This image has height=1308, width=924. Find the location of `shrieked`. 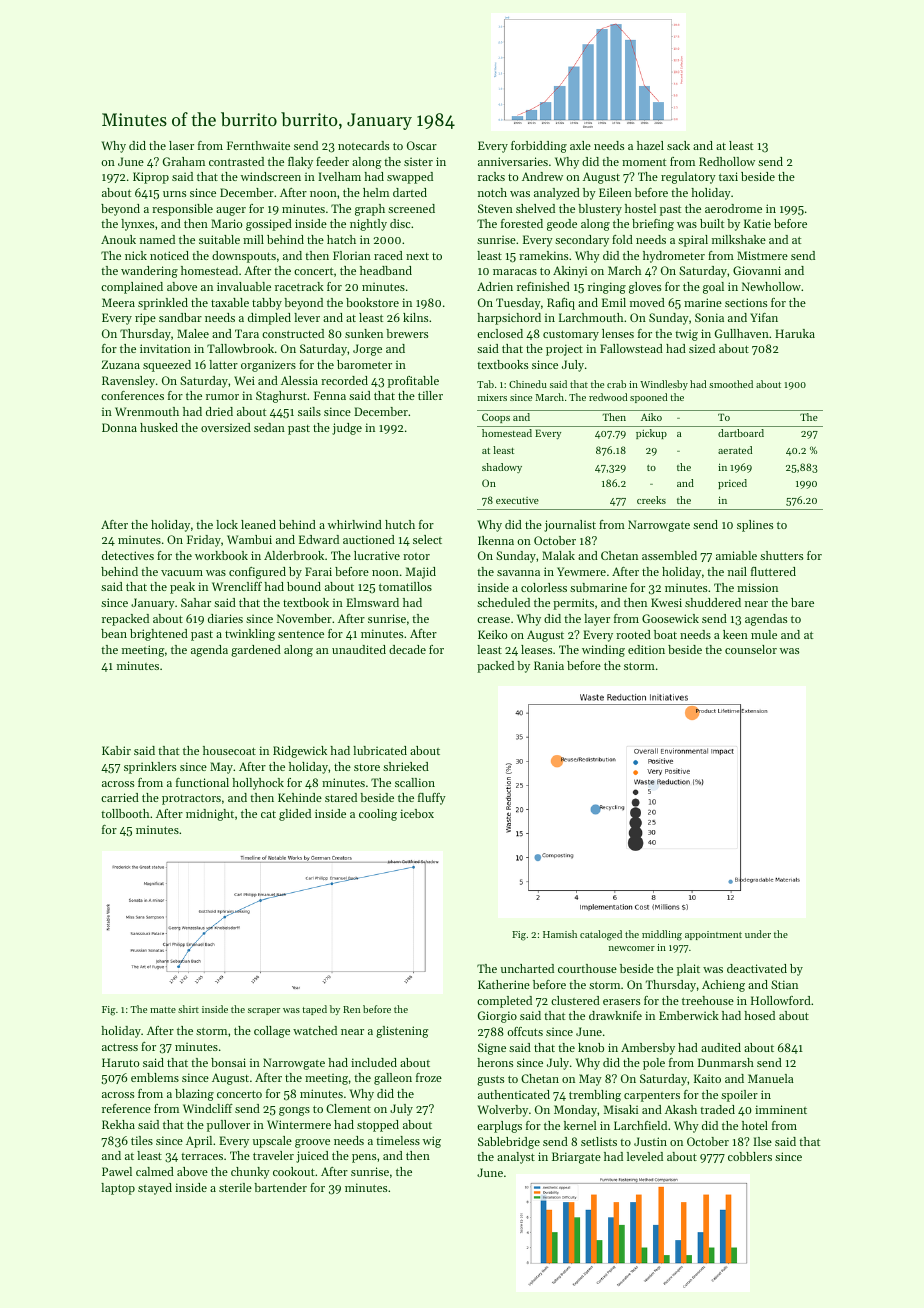

shrieked is located at coordinates (406, 766).
